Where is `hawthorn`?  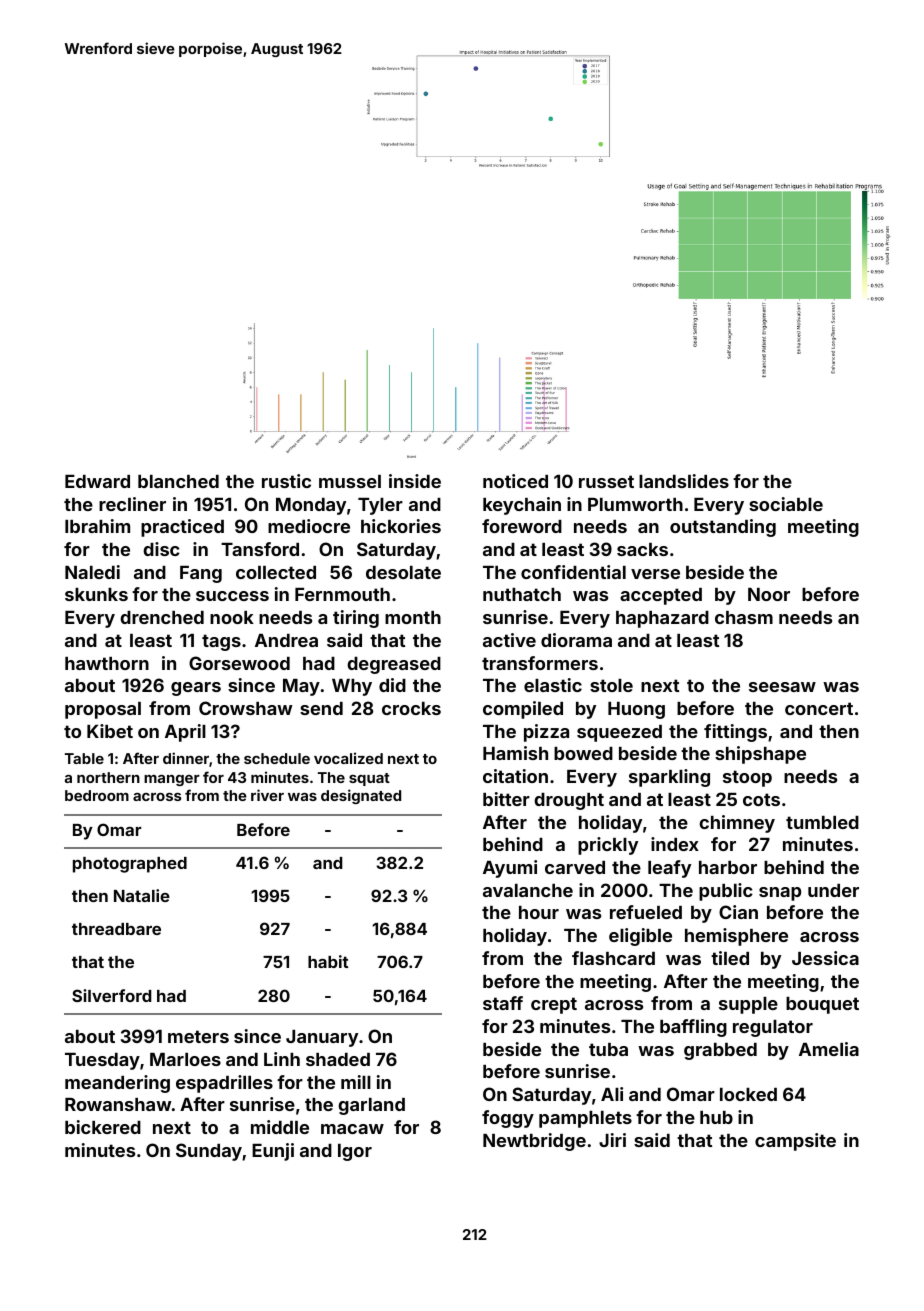
hawthorn is located at coordinates (107, 663).
